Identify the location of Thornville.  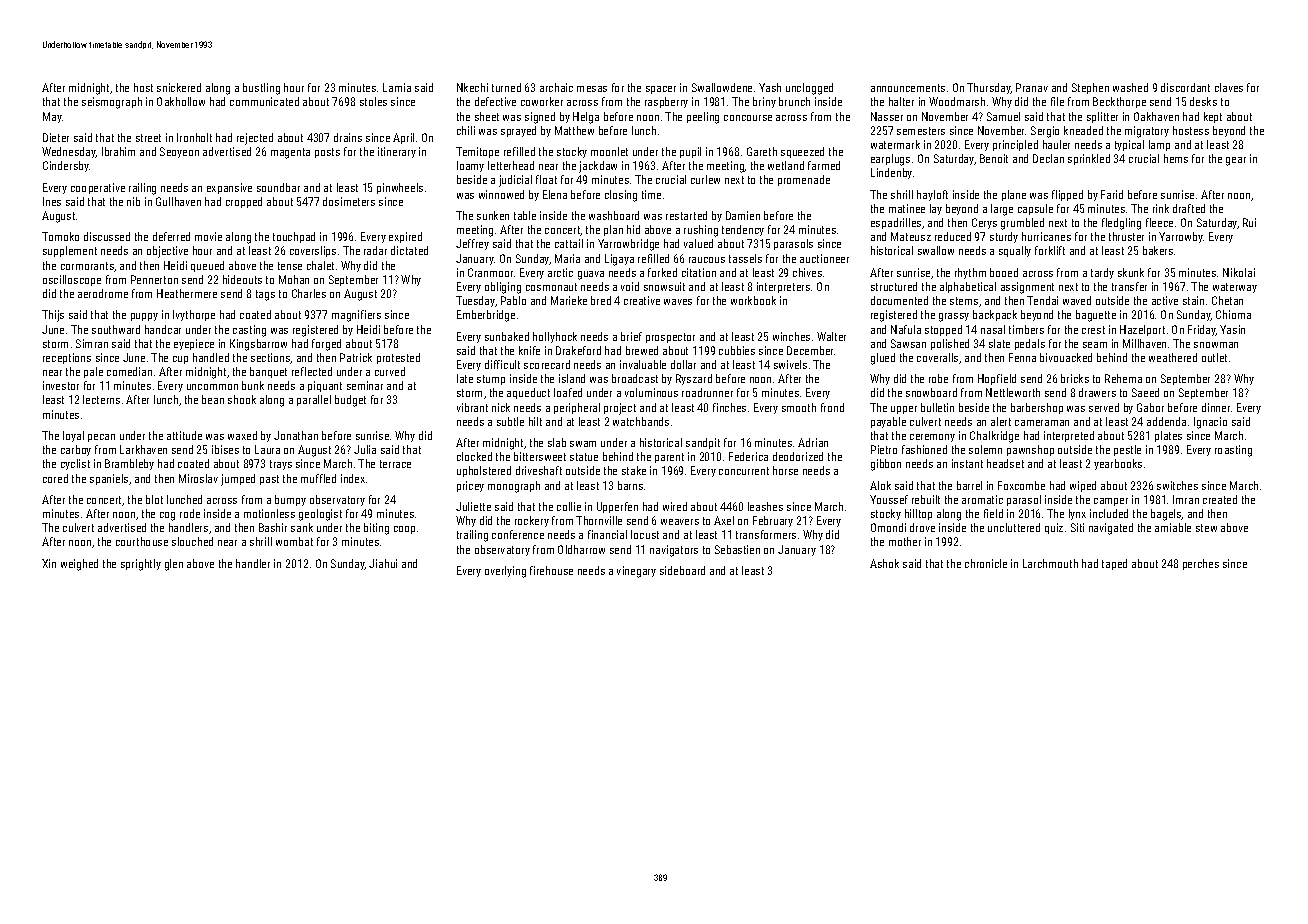
(599, 520).
